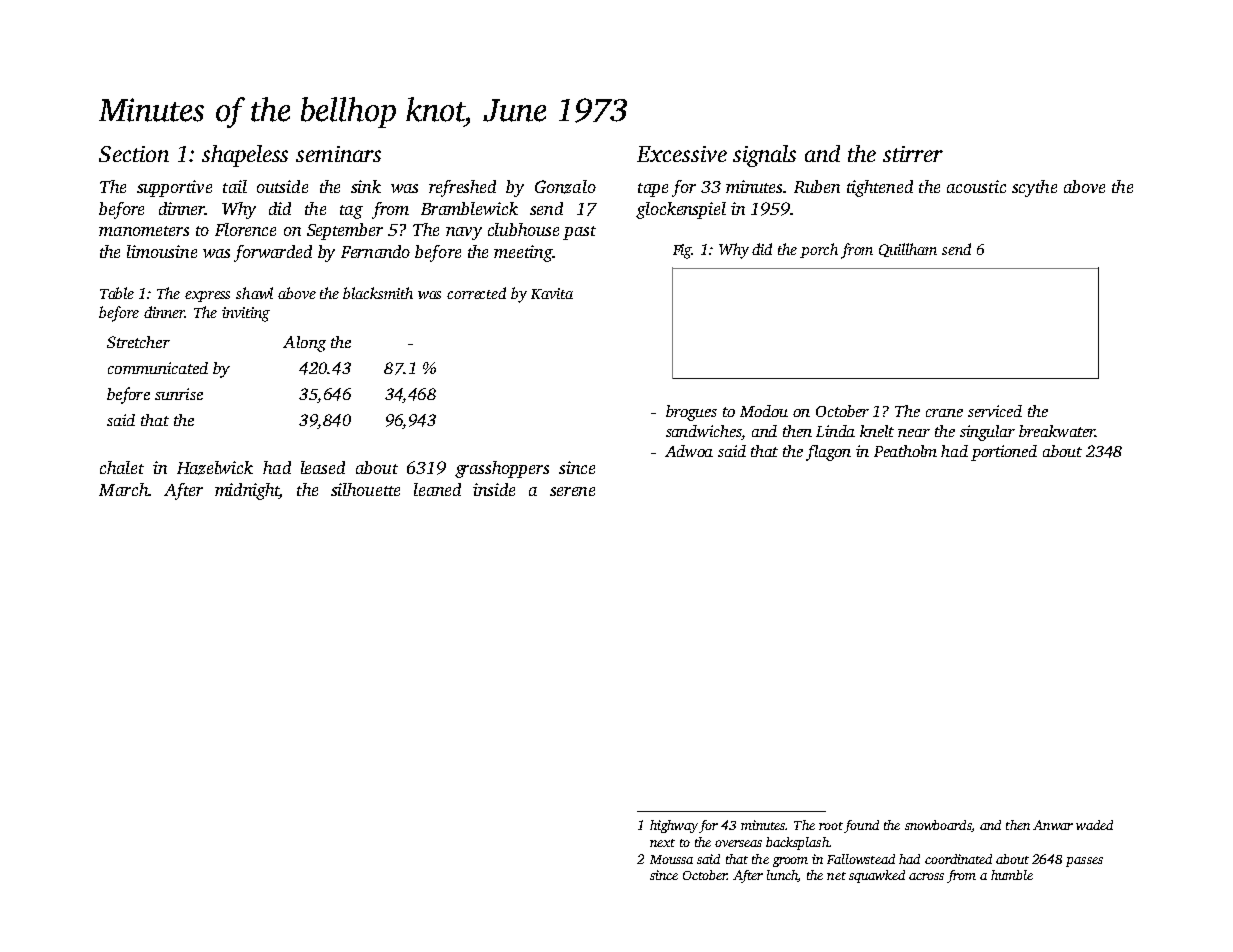 The image size is (1233, 952). What do you see at coordinates (494, 489) in the image?
I see `inside` at bounding box center [494, 489].
